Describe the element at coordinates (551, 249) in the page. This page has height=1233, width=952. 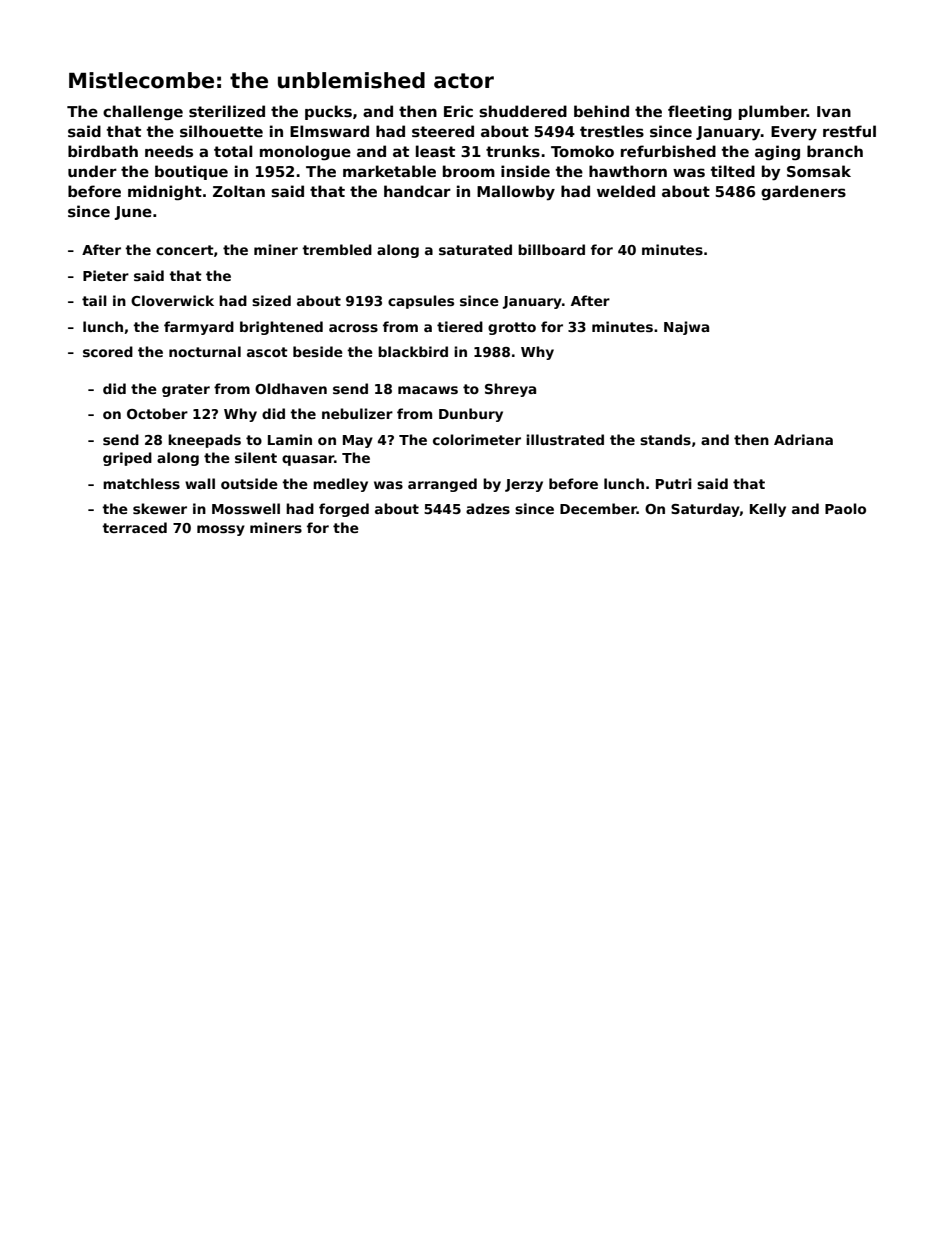
I see `billboard` at that location.
